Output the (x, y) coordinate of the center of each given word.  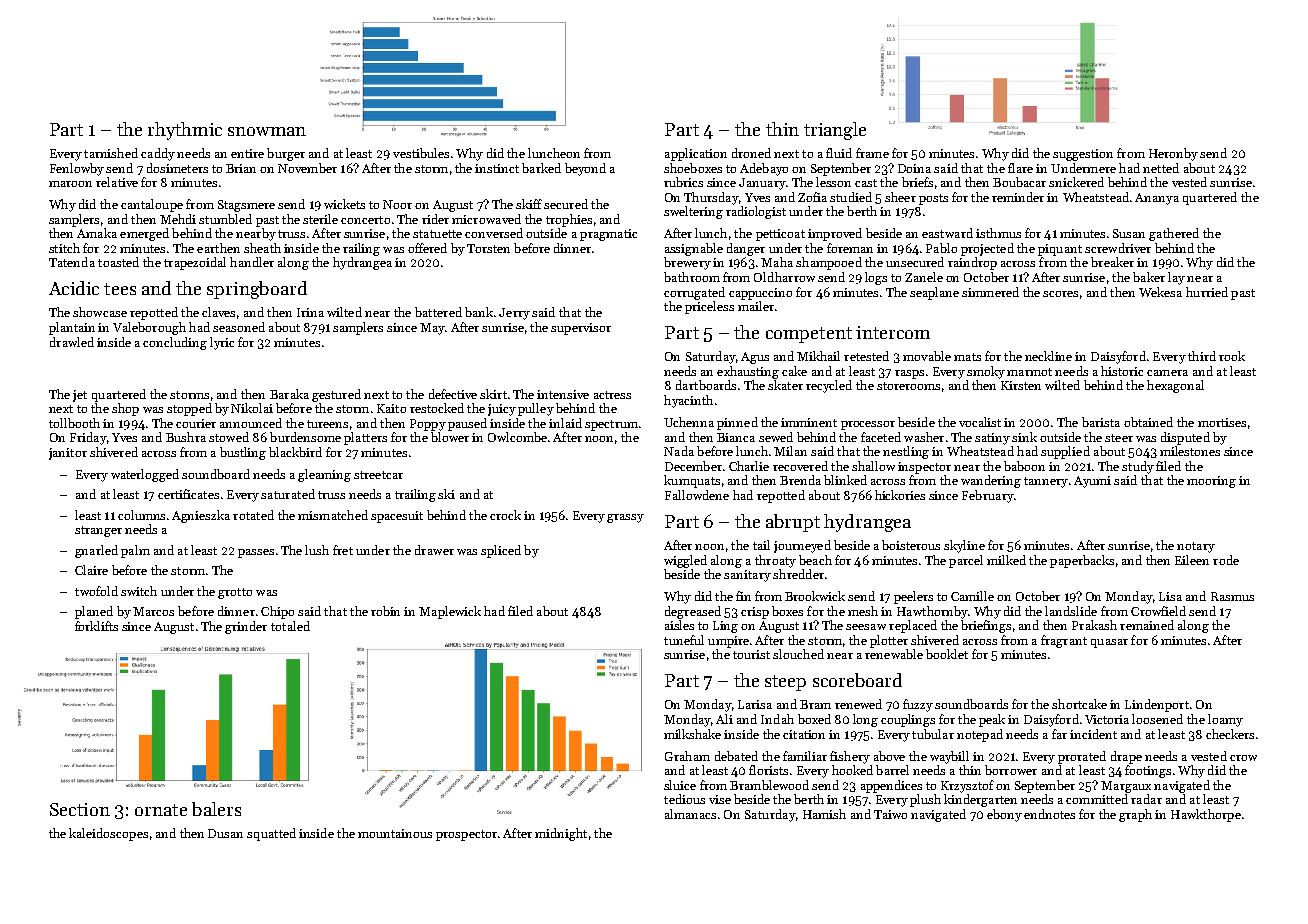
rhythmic (185, 131)
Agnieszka (201, 516)
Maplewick (450, 612)
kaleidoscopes (108, 834)
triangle (835, 131)
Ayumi (1092, 482)
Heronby (1173, 154)
